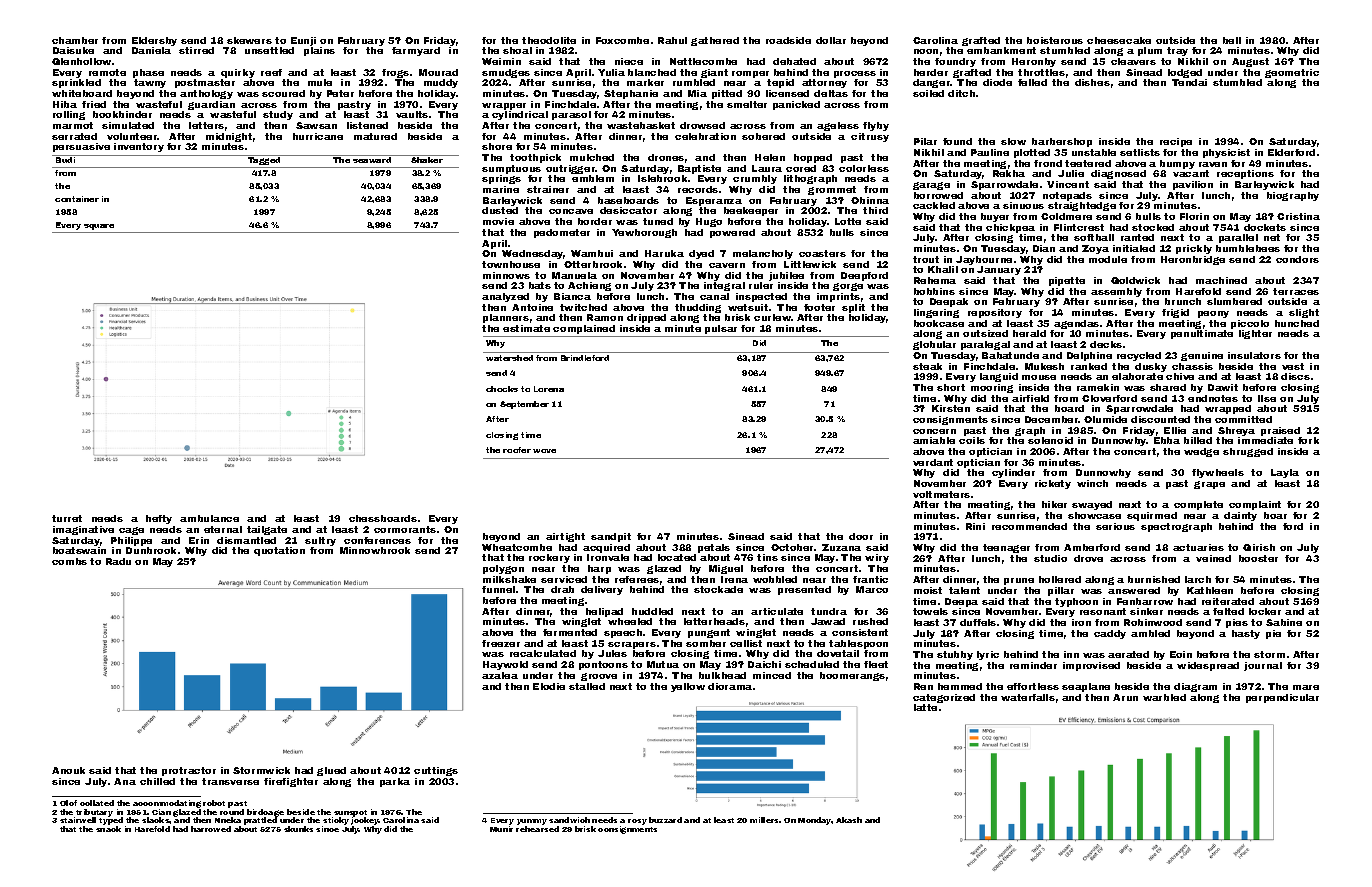 This page has height=887, width=1372. Describe the element at coordinates (68, 770) in the page. I see `Anouk` at that location.
